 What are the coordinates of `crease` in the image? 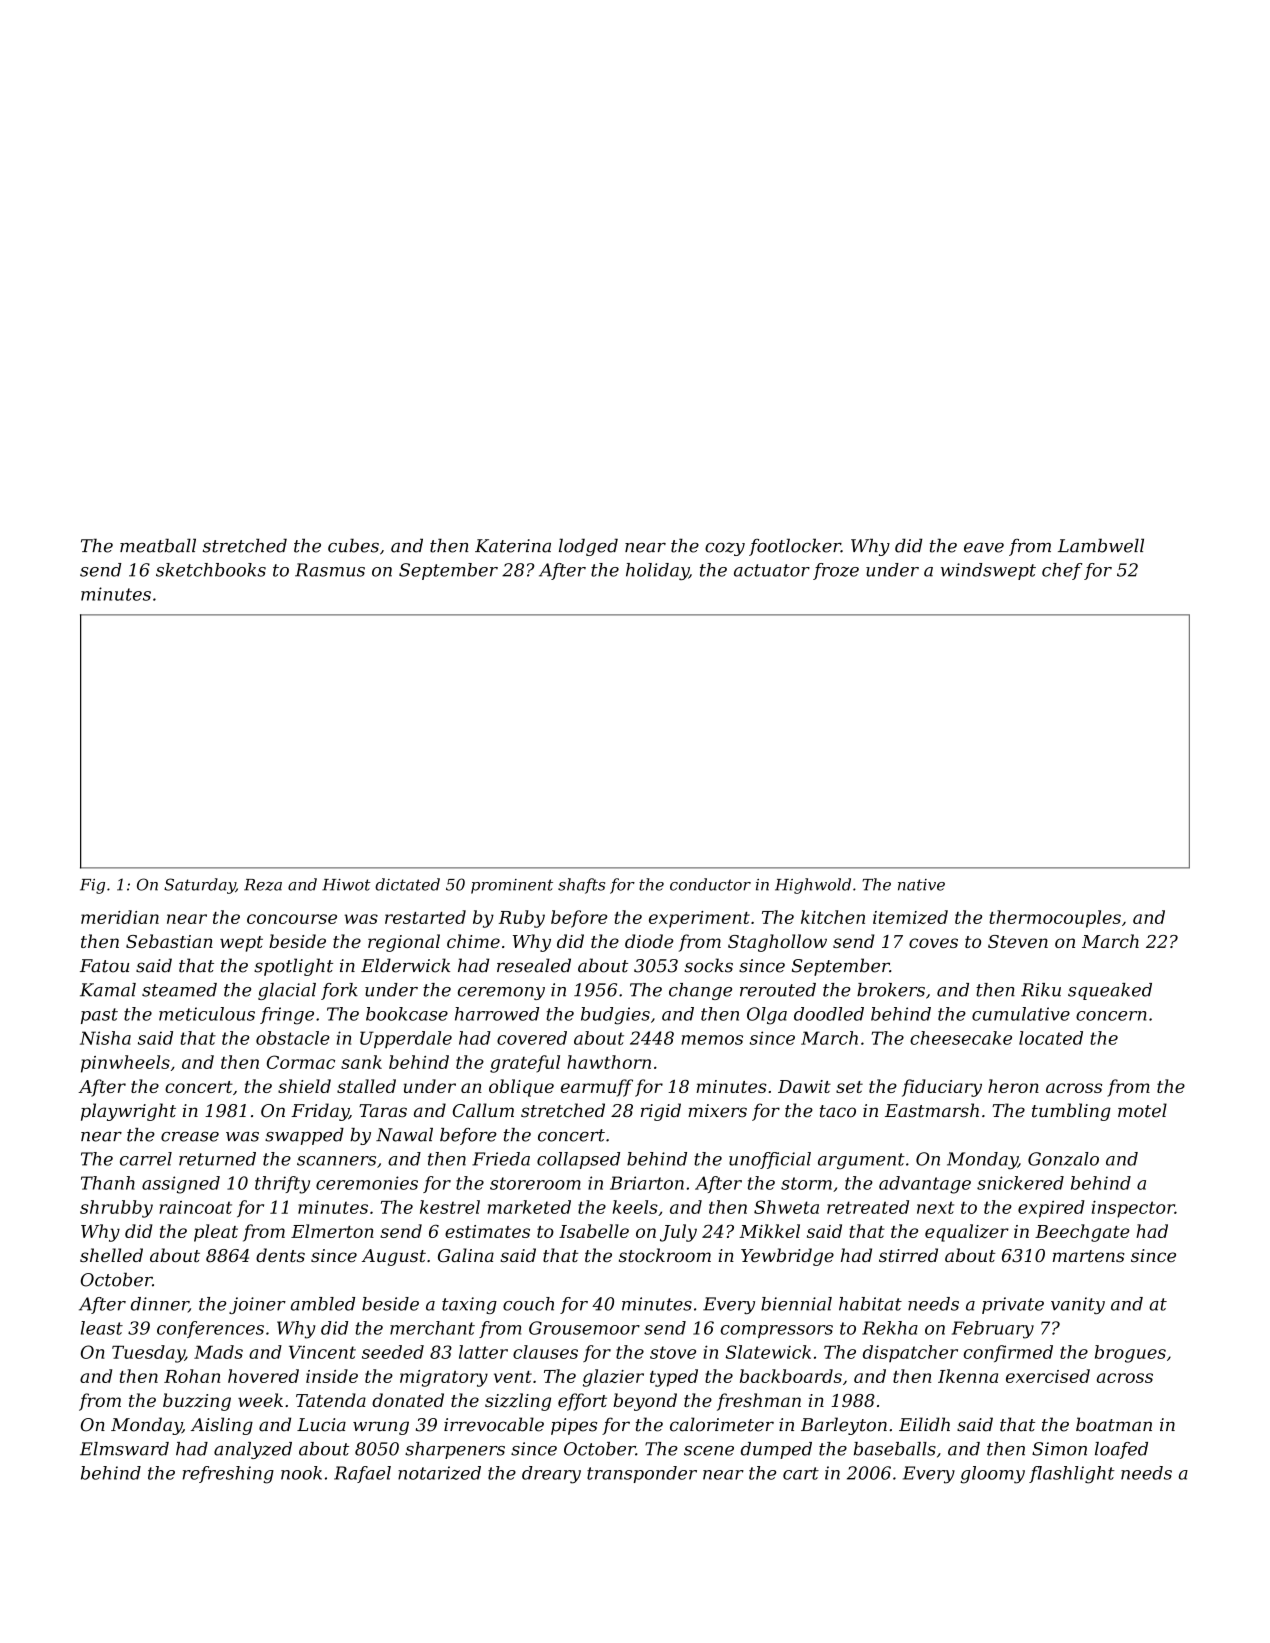 It's located at (190, 1137).
